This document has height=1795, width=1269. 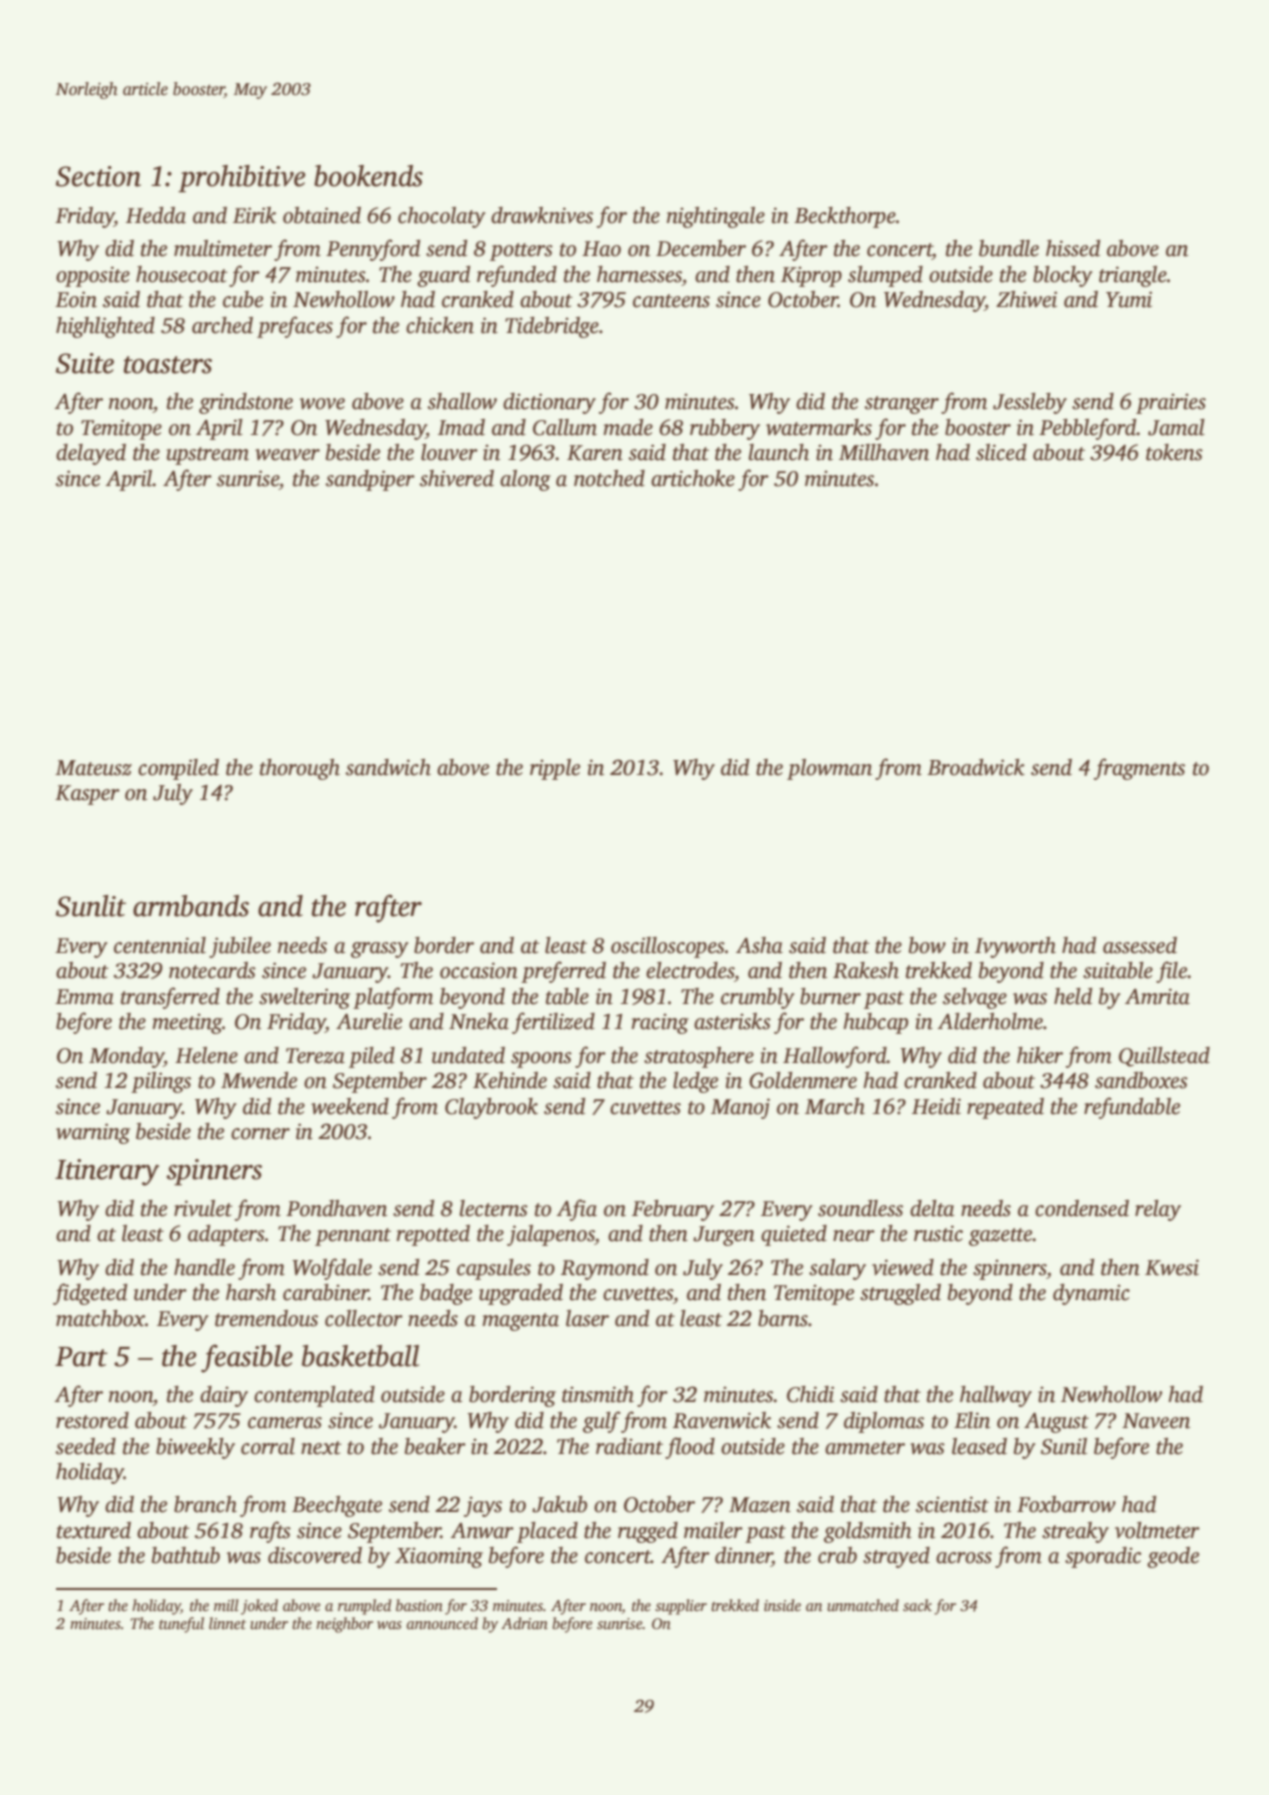 I want to click on plowman, so click(x=829, y=769).
